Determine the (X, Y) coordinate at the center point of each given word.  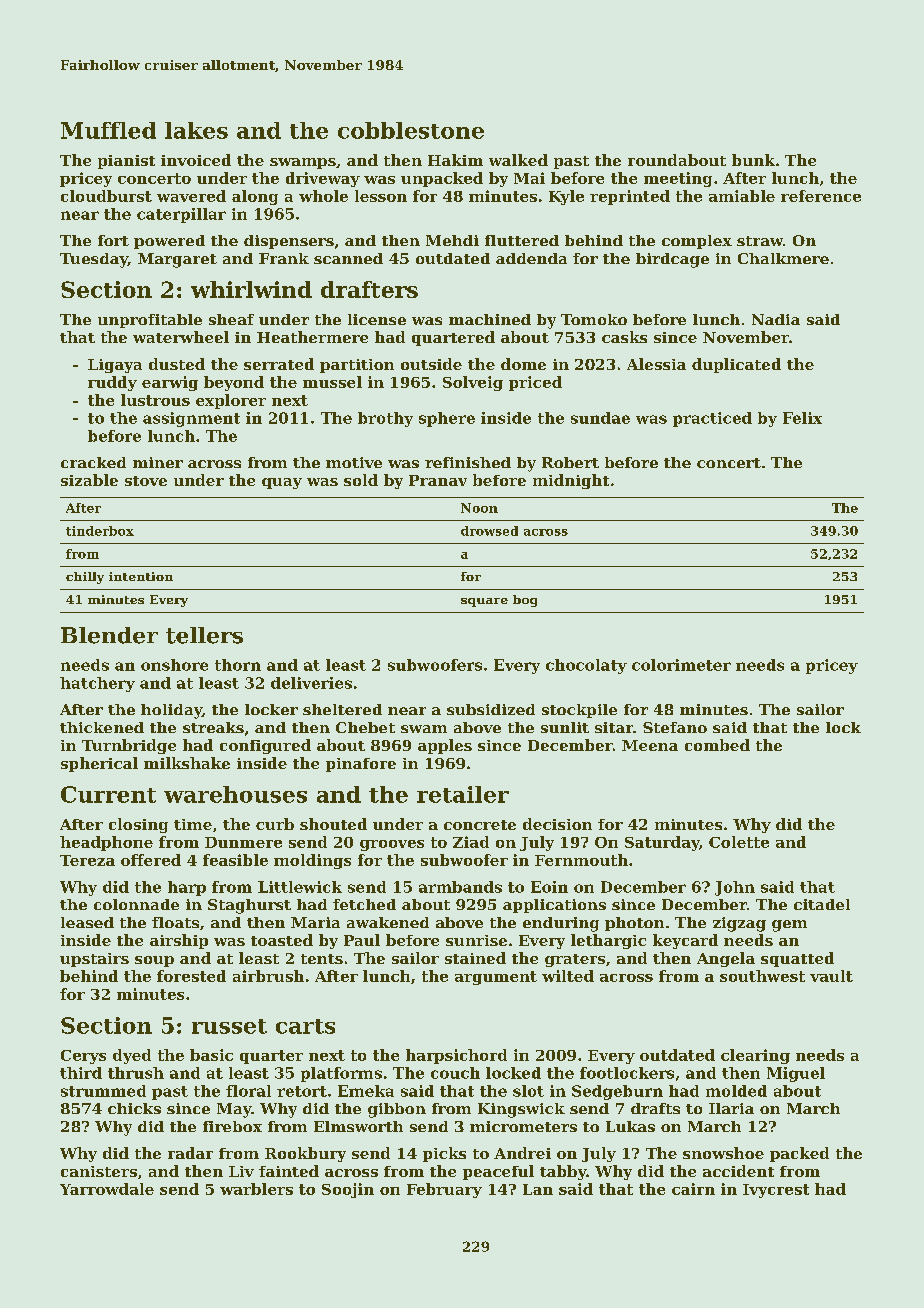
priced (535, 383)
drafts (655, 1108)
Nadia (776, 319)
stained (475, 958)
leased (87, 922)
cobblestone (411, 130)
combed (717, 745)
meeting (678, 179)
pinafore (361, 765)
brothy (385, 419)
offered (151, 860)
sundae (600, 418)
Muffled (108, 130)
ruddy (112, 383)
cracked (93, 462)
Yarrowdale (107, 1189)
